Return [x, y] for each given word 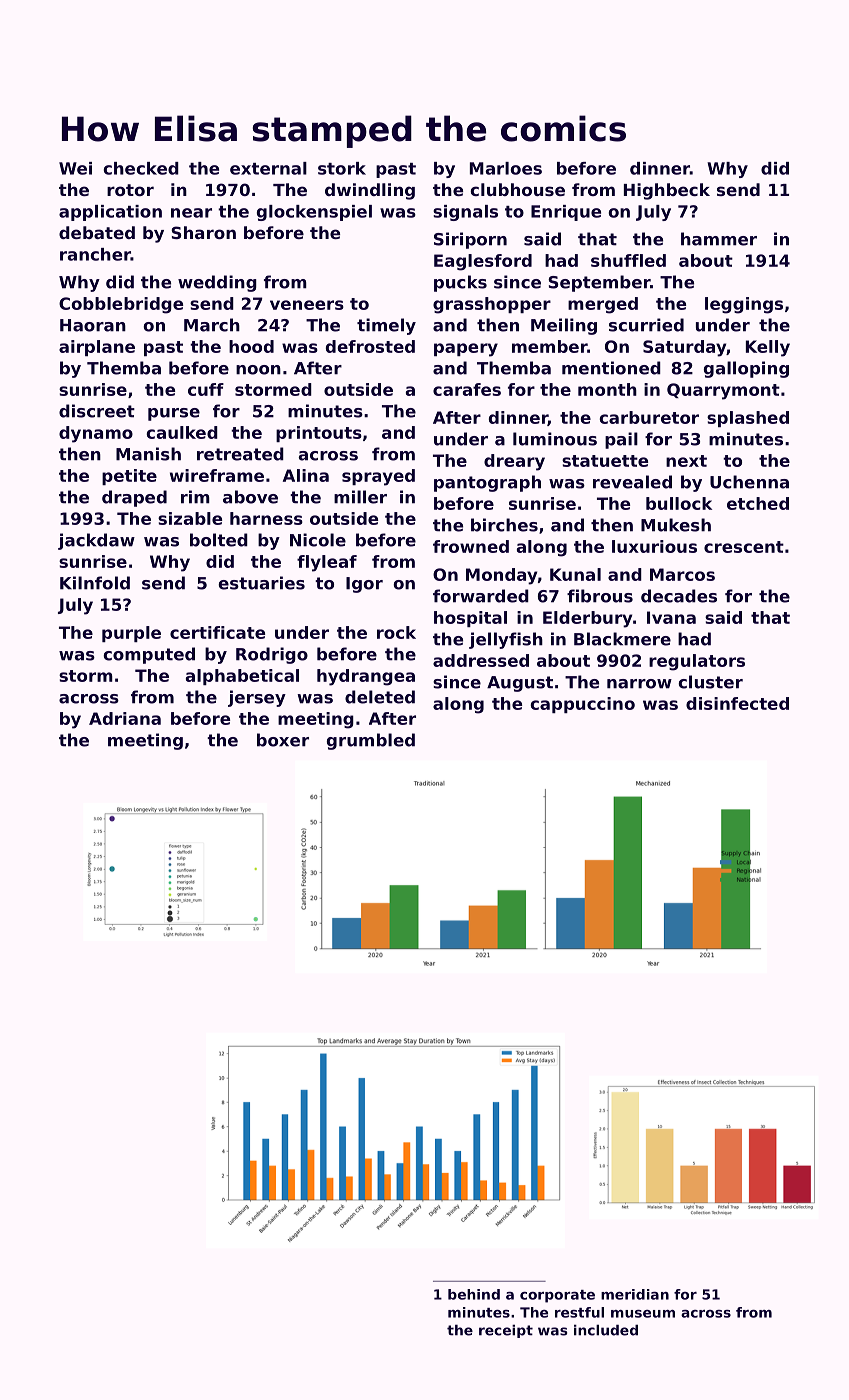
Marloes [506, 168]
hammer [719, 239]
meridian [635, 1294]
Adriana [125, 718]
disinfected [737, 703]
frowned [471, 546]
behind [474, 1294]
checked [141, 168]
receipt [506, 1331]
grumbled [371, 741]
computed [149, 655]
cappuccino [582, 705]
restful [579, 1312]
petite [129, 477]
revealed [632, 482]
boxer [283, 740]
